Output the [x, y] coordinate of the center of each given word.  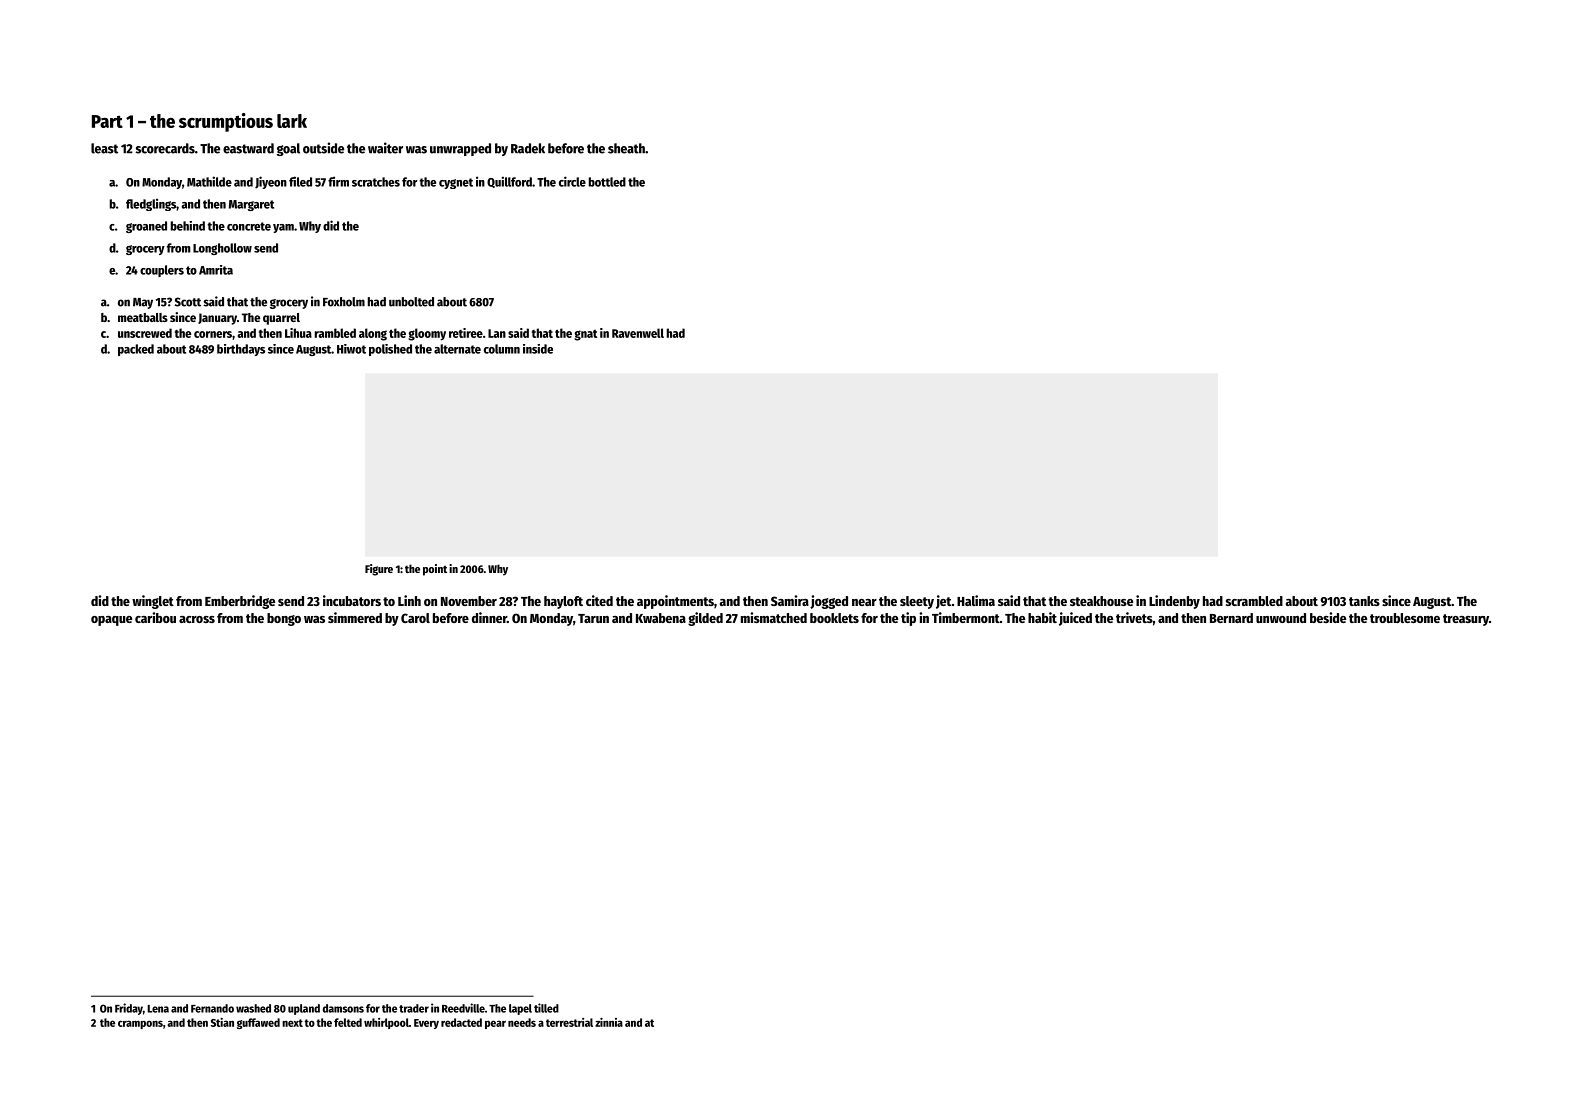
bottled [607, 182]
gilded [705, 619]
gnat [585, 335]
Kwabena [661, 618]
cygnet [456, 183]
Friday [129, 1009]
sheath [626, 148]
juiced [1075, 619]
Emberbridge [240, 602]
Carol [415, 618]
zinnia [609, 1022]
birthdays [241, 350]
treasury [1466, 620]
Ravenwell [638, 333]
